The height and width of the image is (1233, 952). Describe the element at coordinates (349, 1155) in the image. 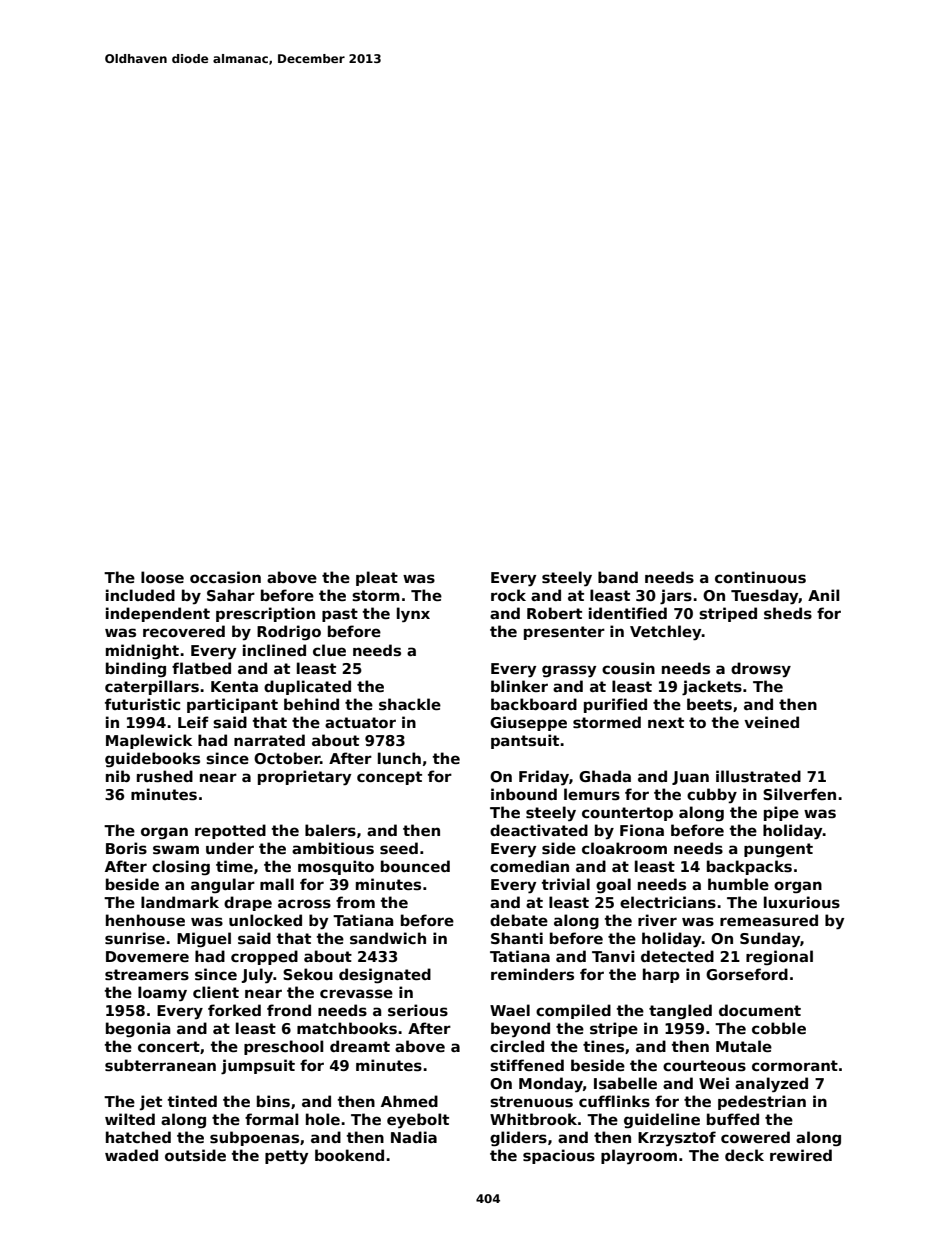

I see `bookend` at that location.
